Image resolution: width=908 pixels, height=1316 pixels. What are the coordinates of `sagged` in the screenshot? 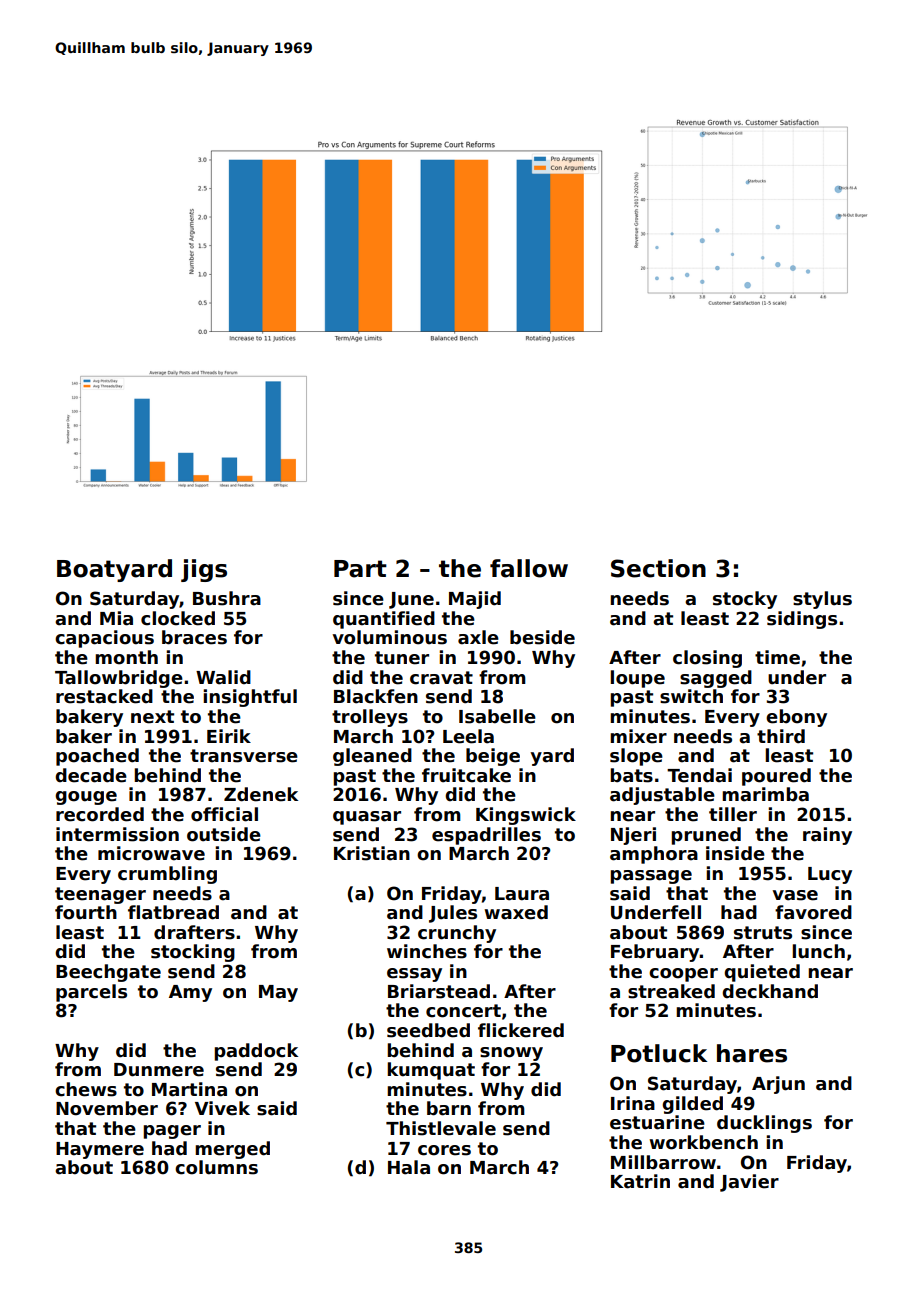 It's located at (716, 679).
